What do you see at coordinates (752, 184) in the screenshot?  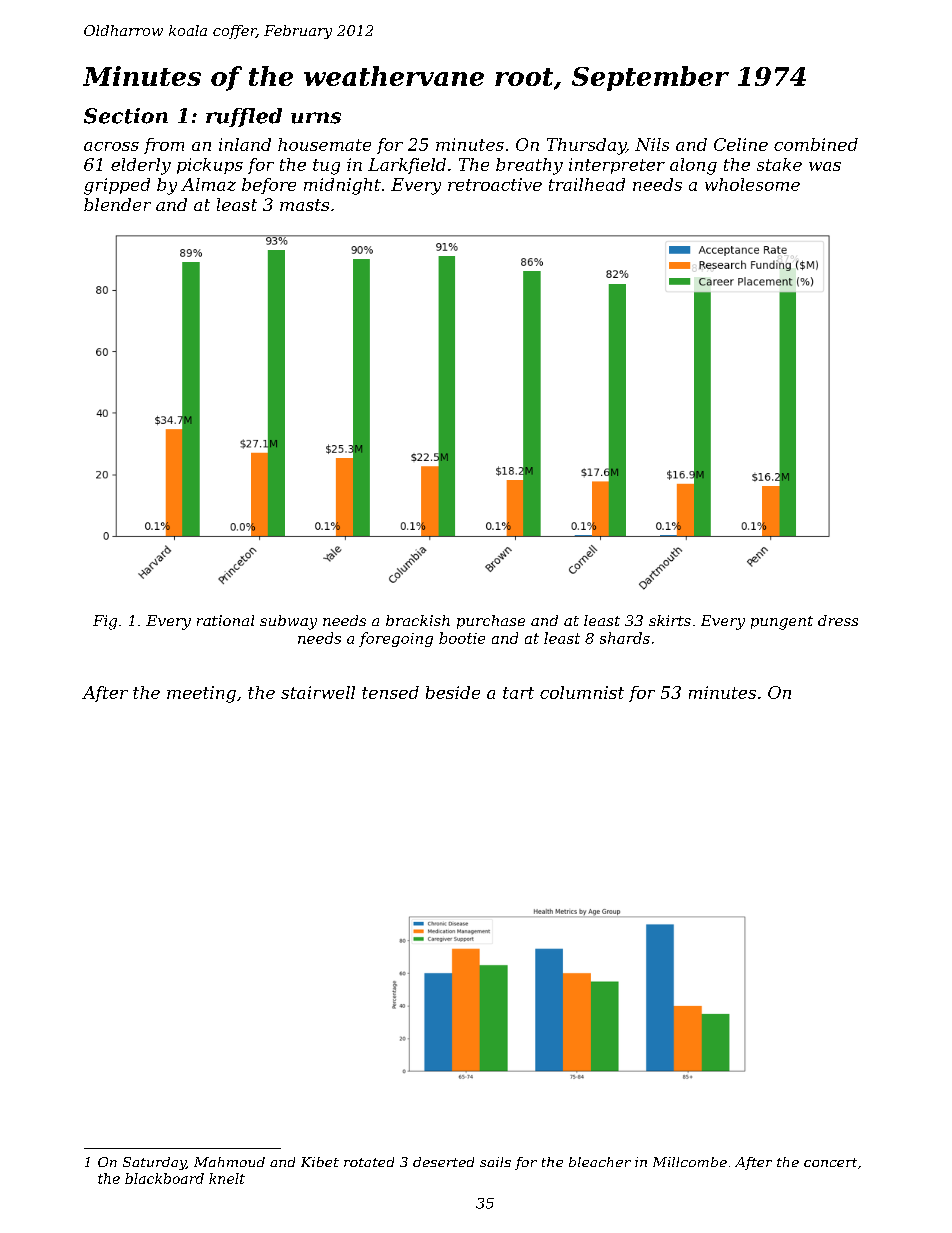 I see `wholesome` at bounding box center [752, 184].
